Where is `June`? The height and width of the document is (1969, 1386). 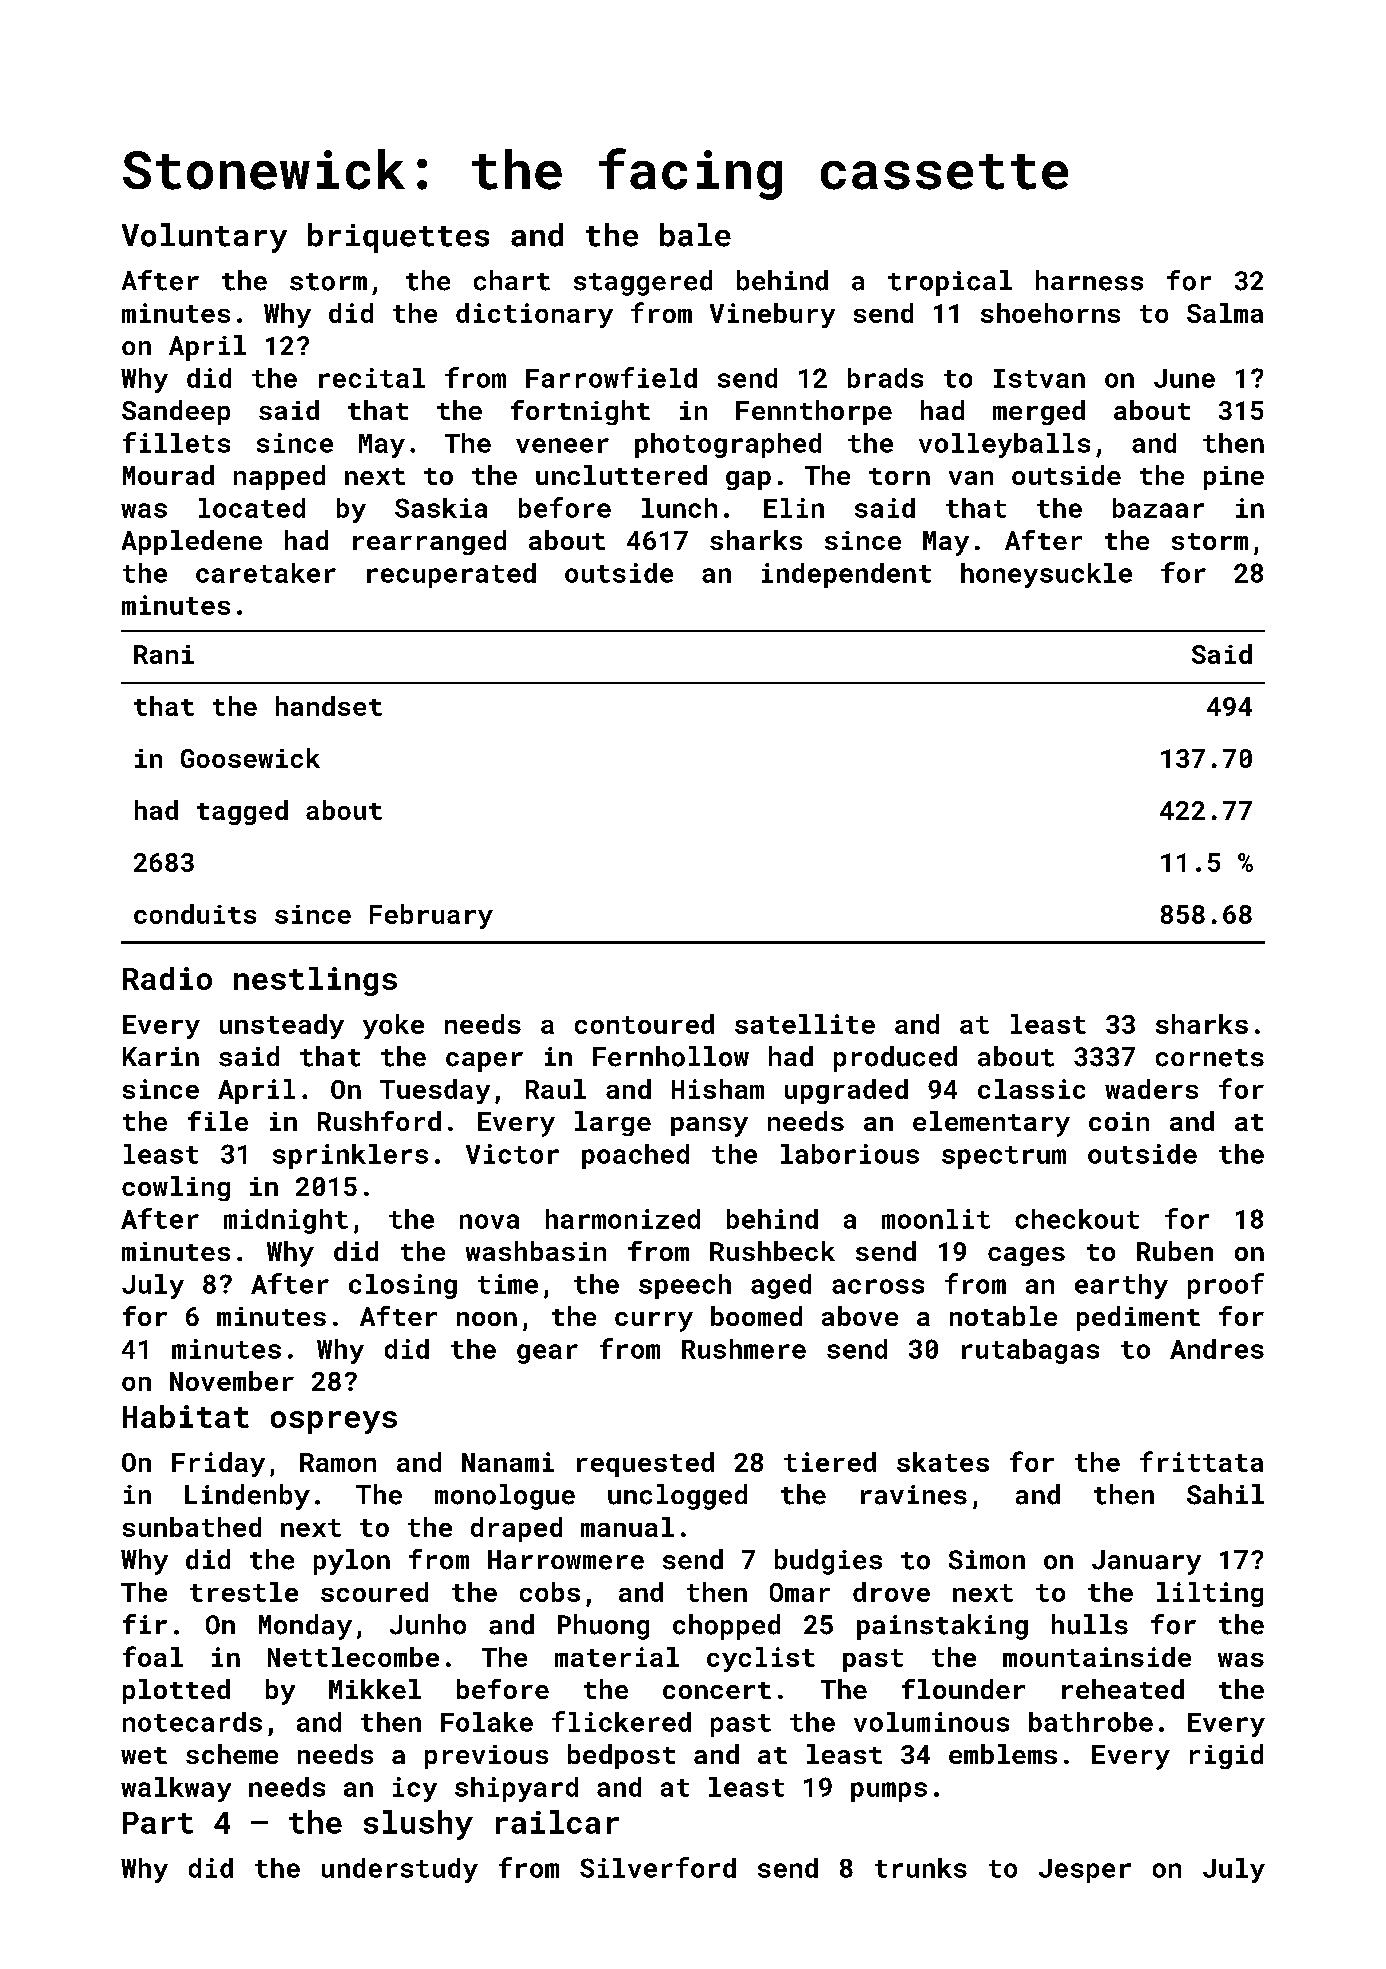 June is located at coordinates (1184, 378).
